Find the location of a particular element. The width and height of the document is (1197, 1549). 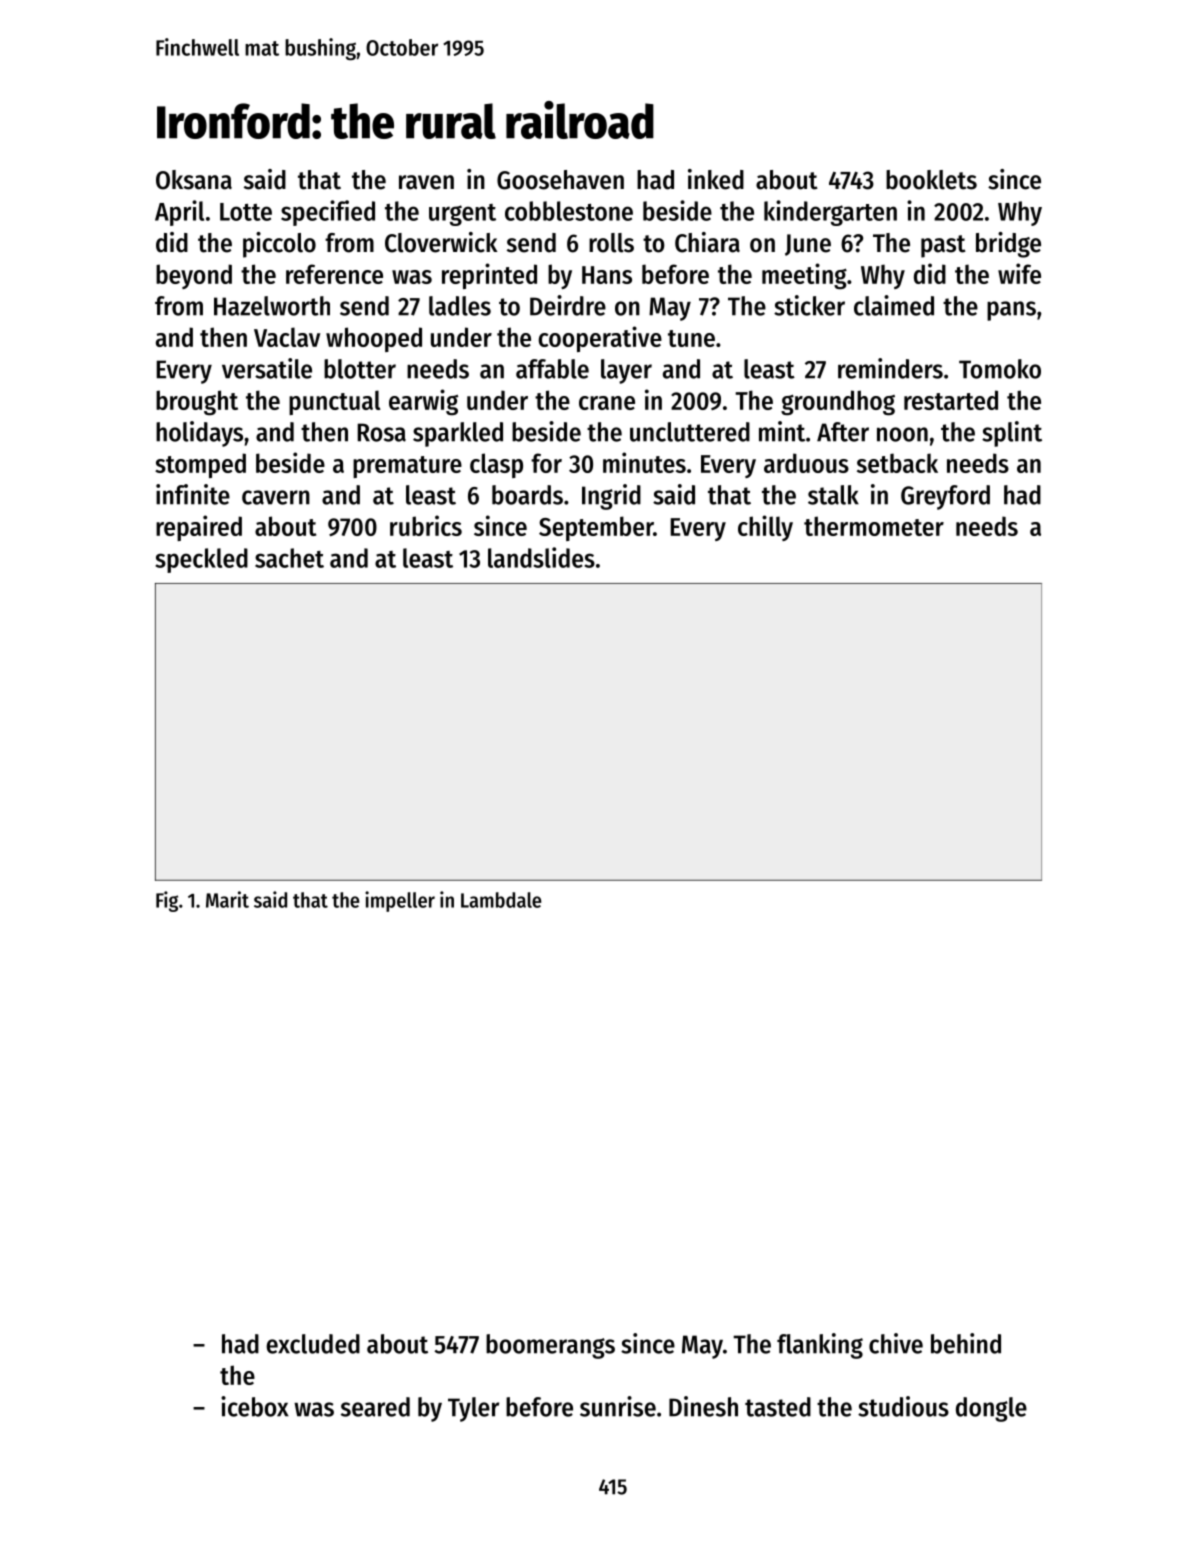

infinite is located at coordinates (193, 494).
